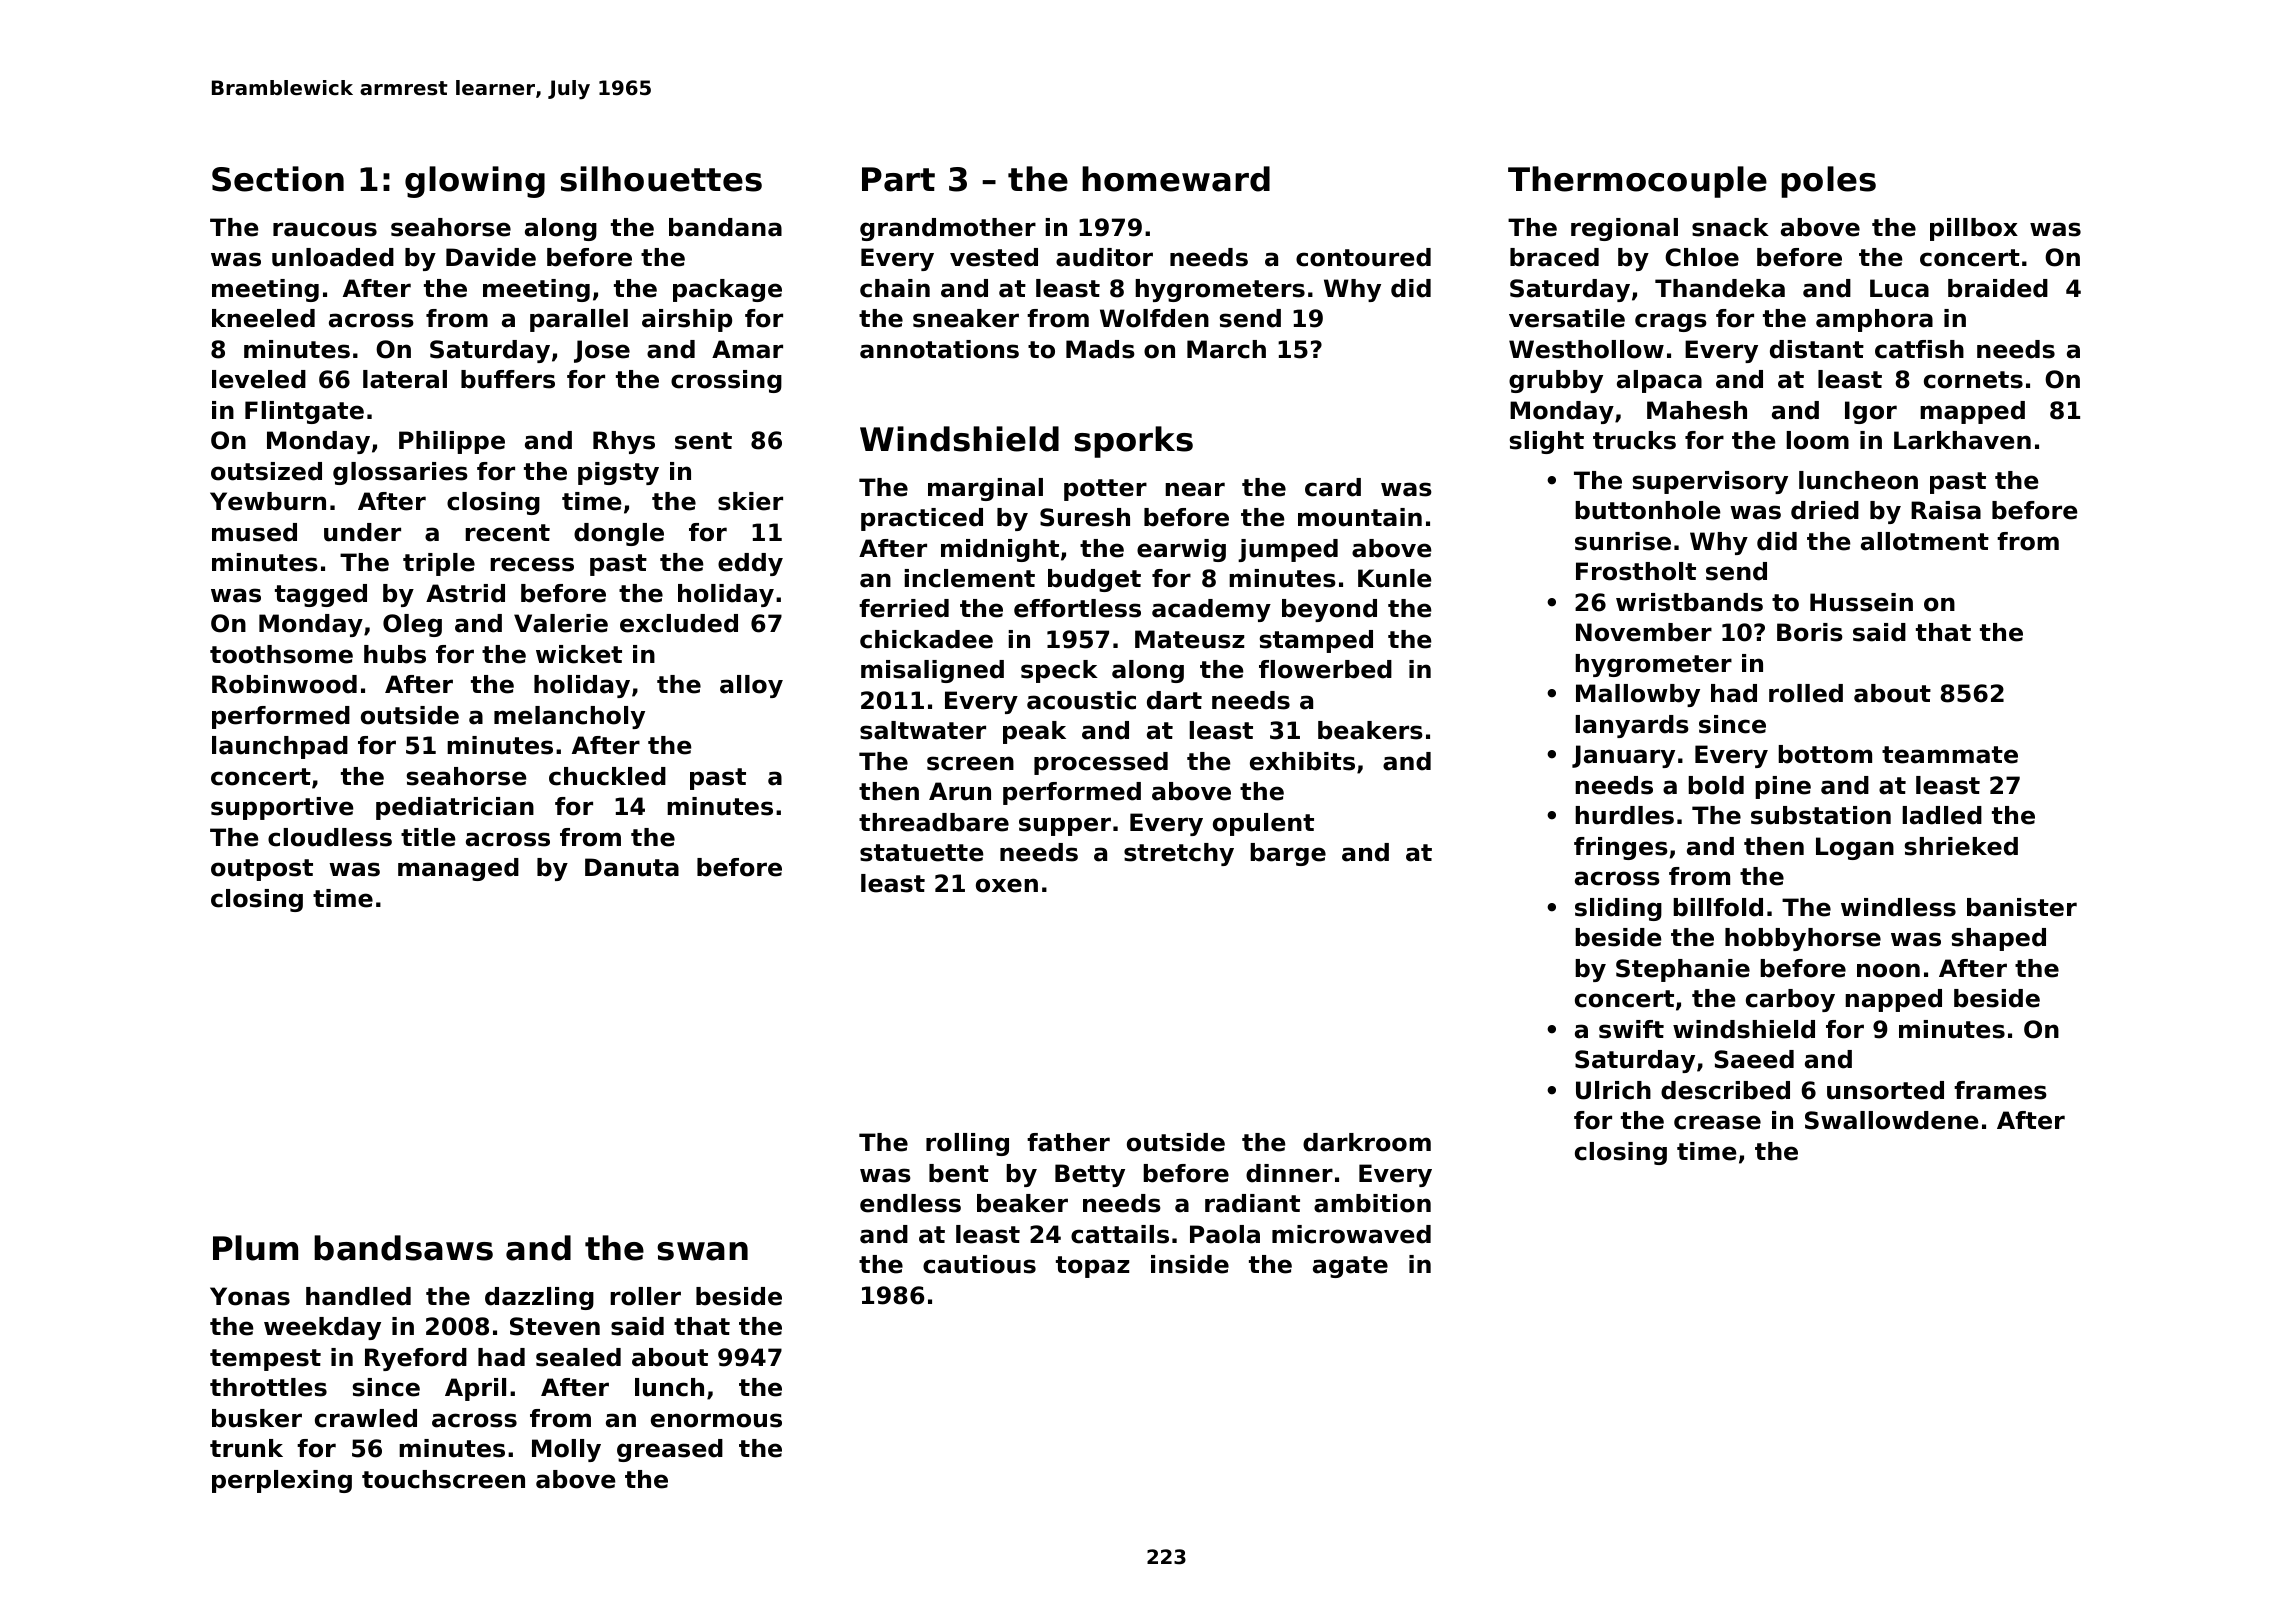 The image size is (2292, 1620). Describe the element at coordinates (898, 179) in the screenshot. I see `Part` at that location.
